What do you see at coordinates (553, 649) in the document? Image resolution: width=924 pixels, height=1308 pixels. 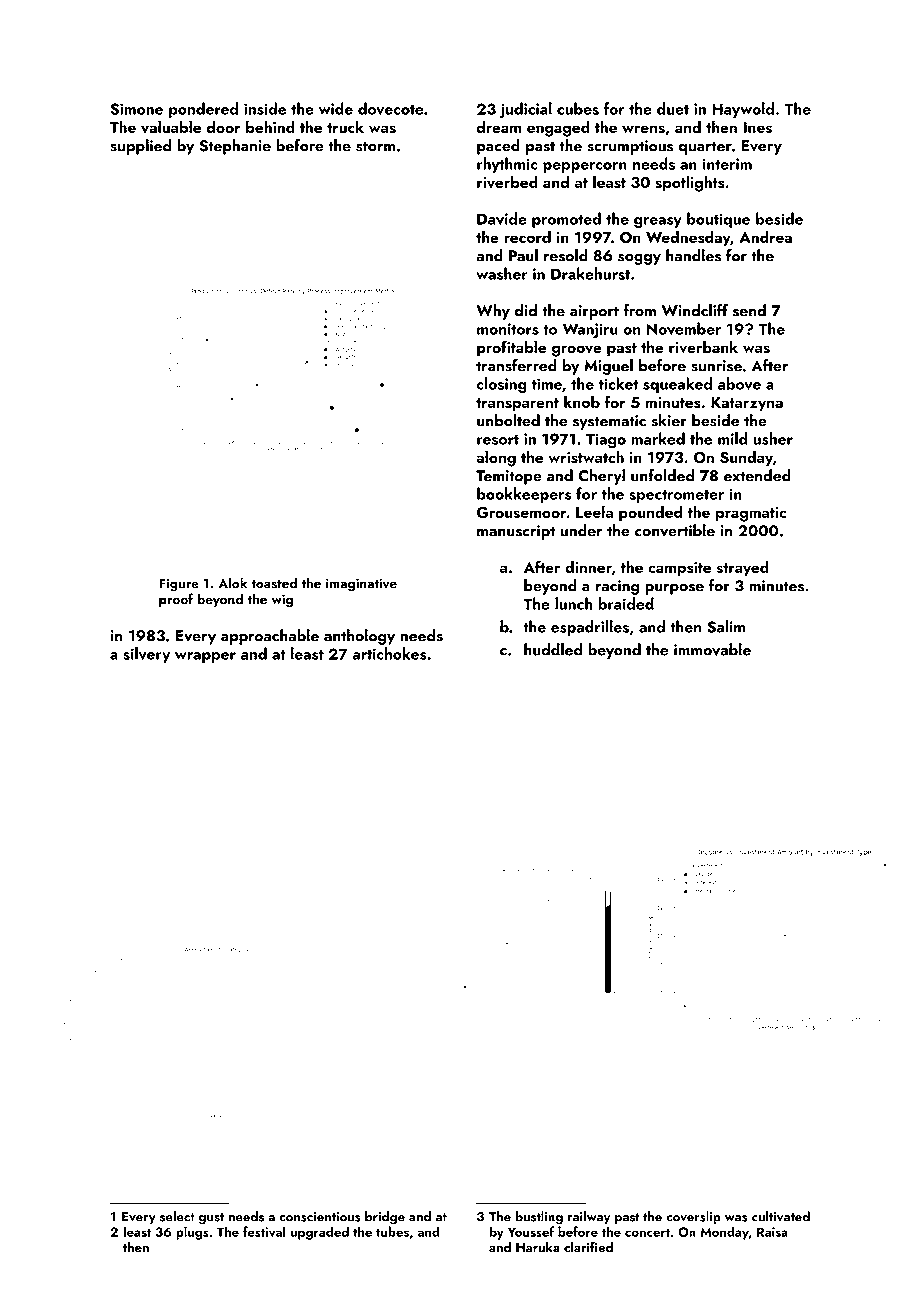 I see `huddled` at bounding box center [553, 649].
